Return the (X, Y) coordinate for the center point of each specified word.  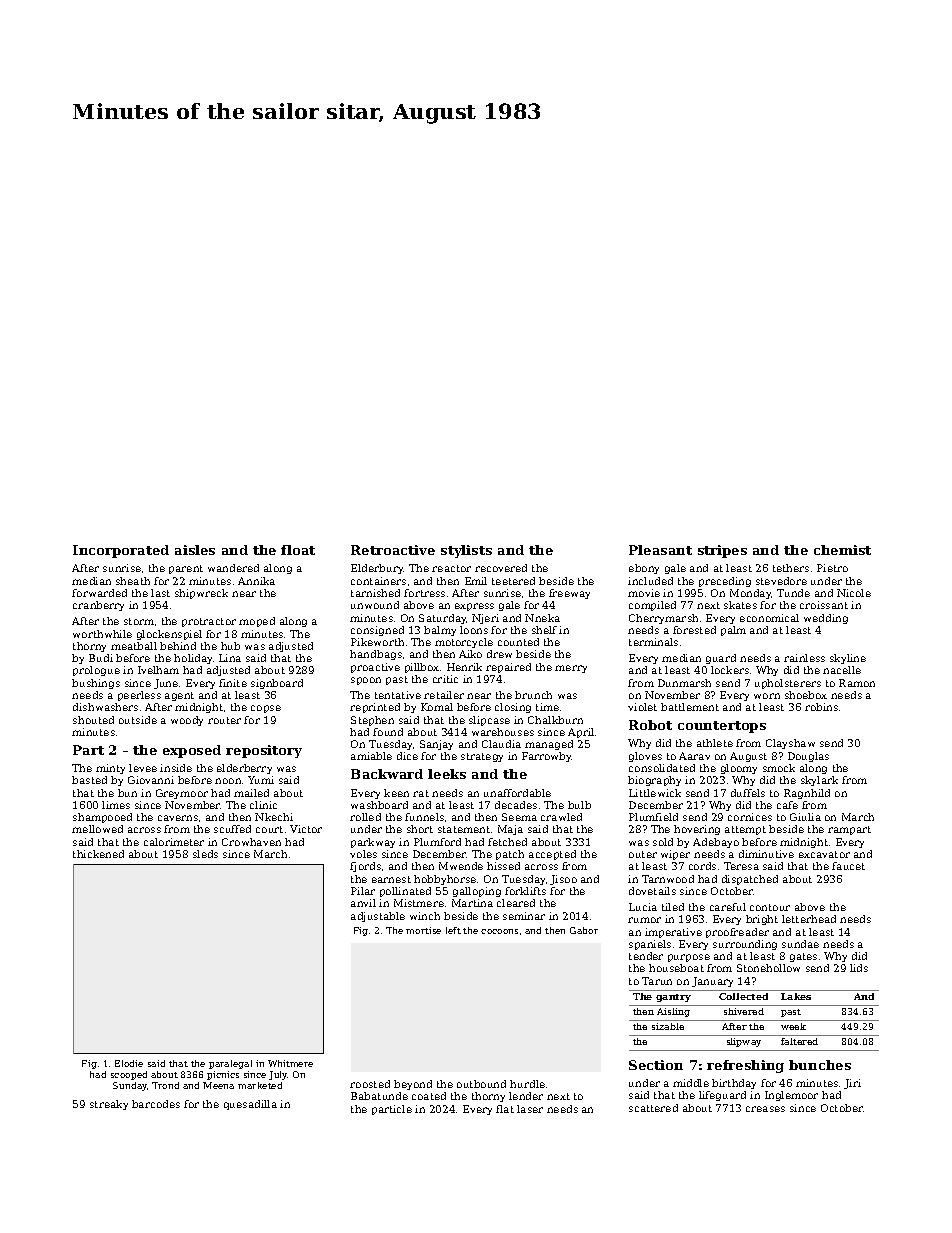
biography (654, 781)
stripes (722, 551)
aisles (195, 550)
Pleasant (660, 550)
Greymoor (182, 794)
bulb (579, 805)
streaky (109, 1105)
